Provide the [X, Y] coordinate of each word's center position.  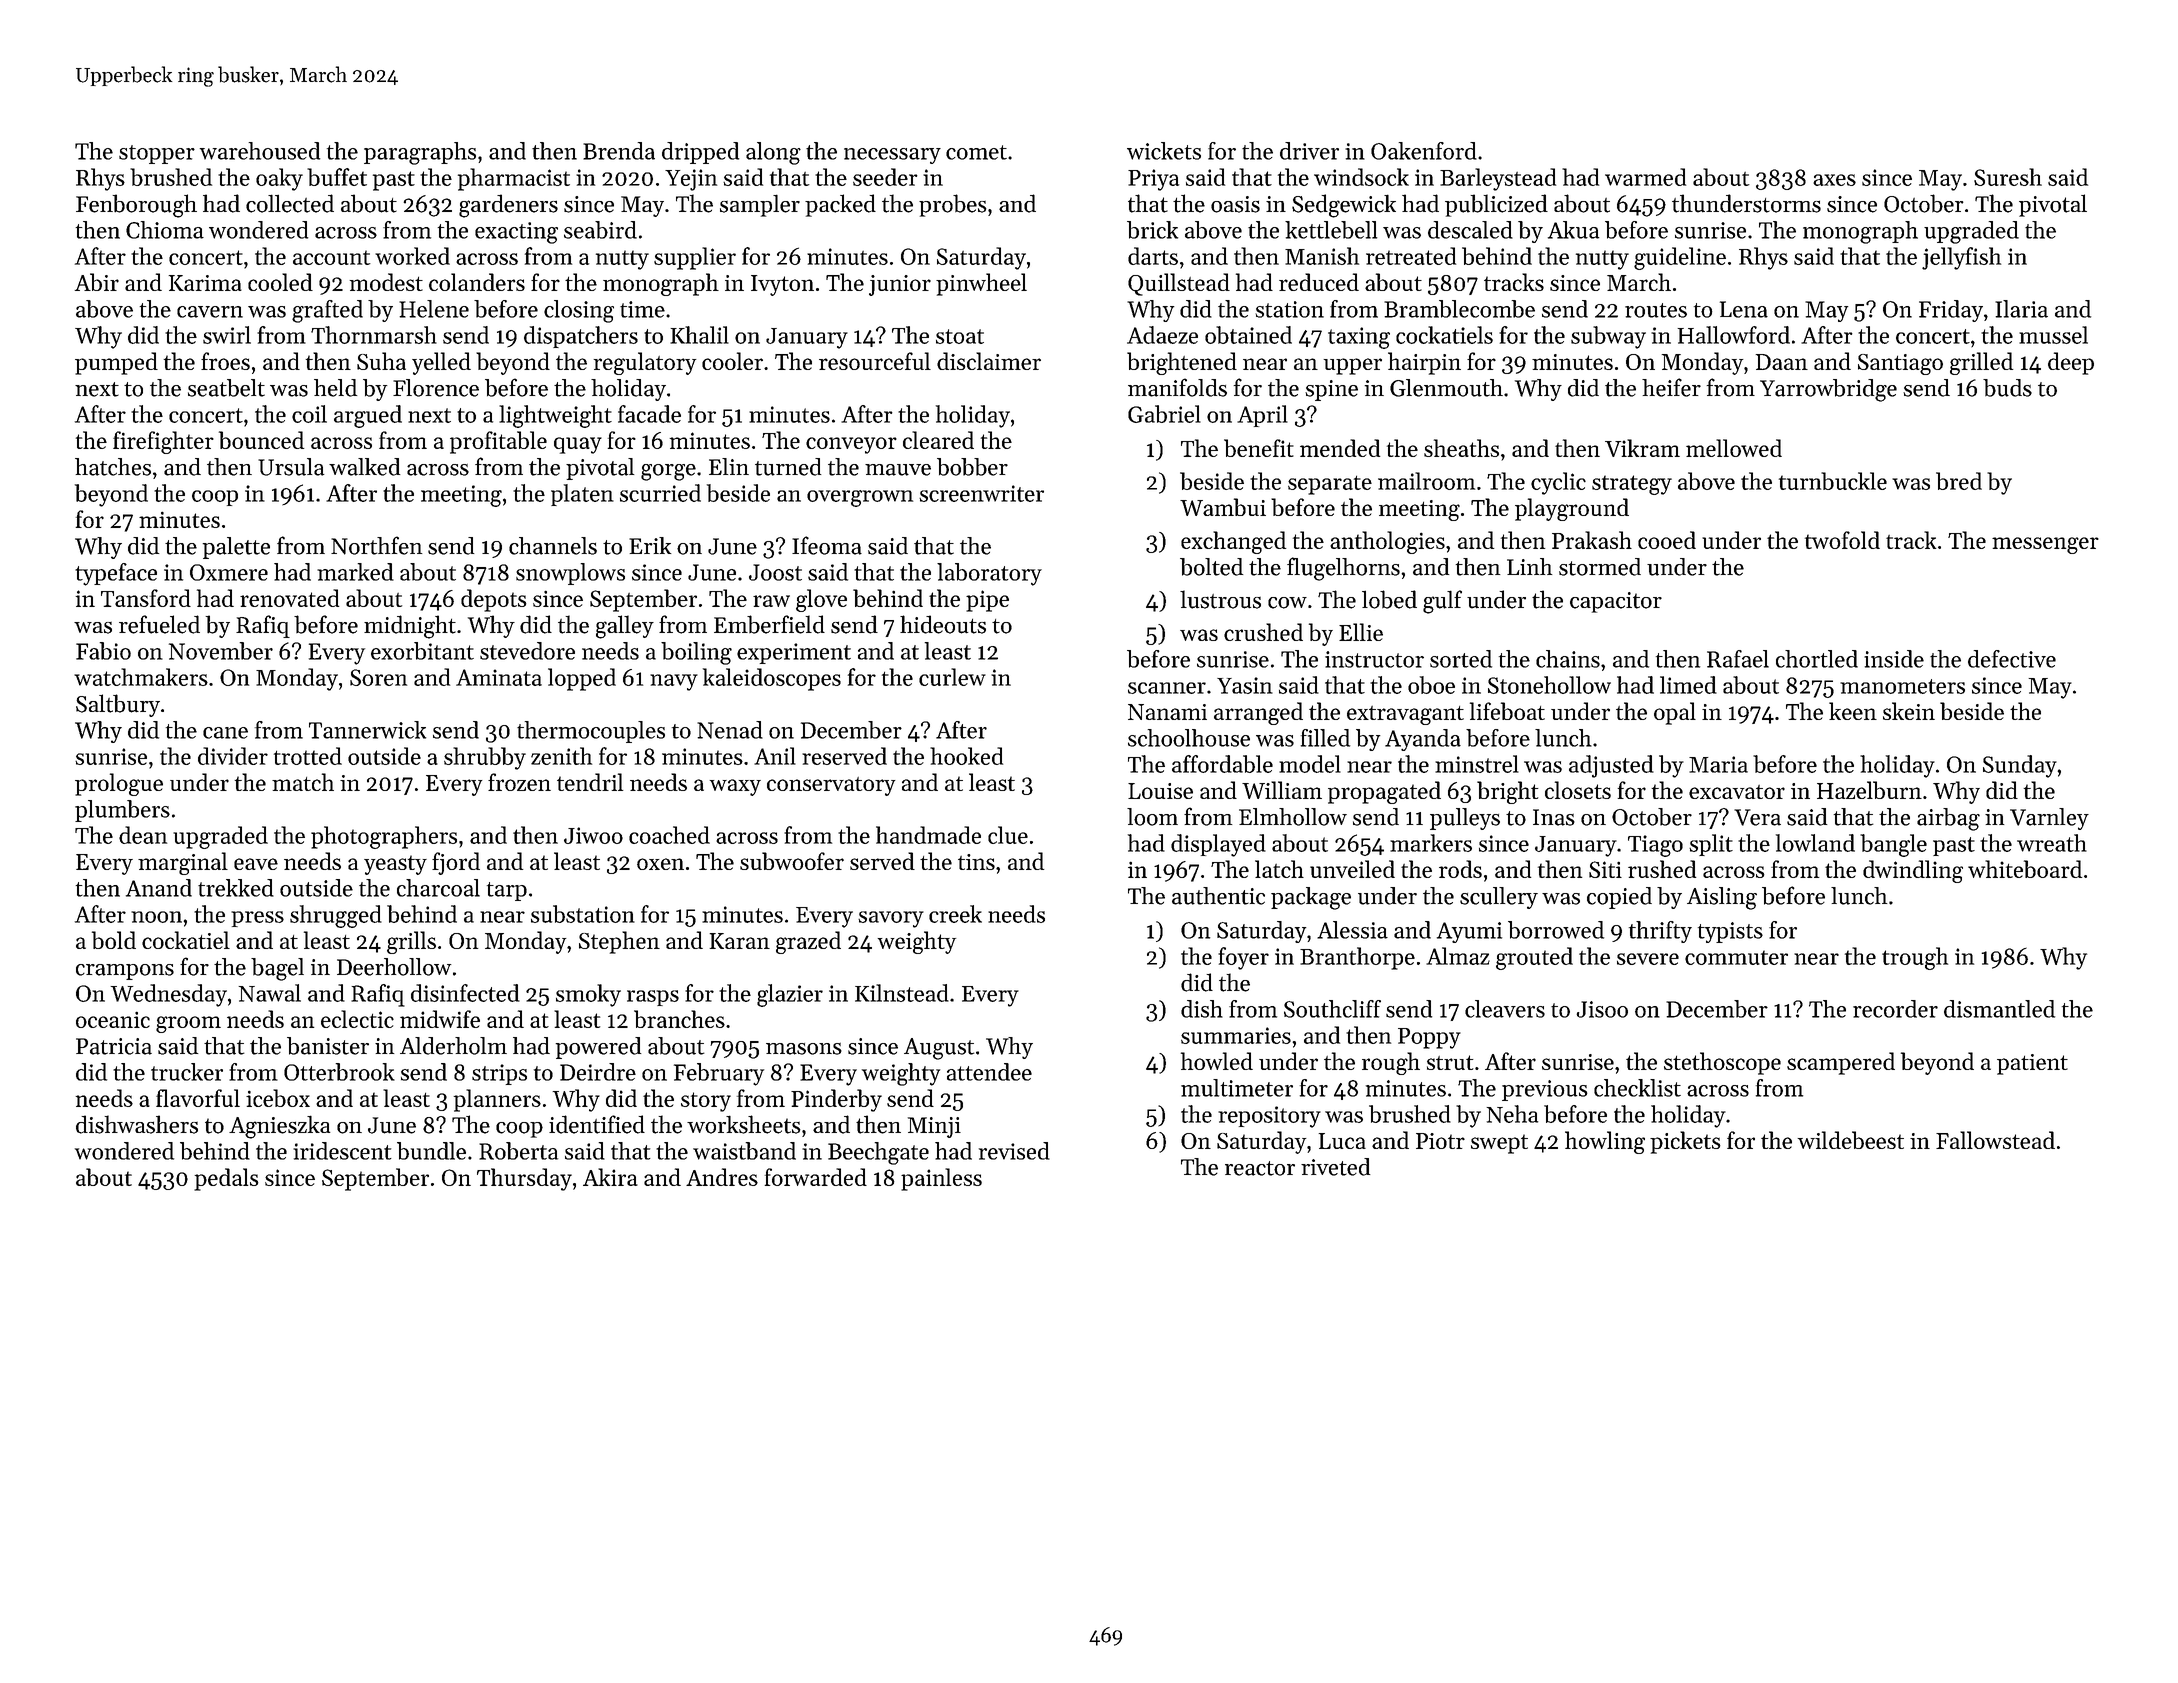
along [773, 153]
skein [1909, 711]
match [303, 782]
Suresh [2008, 177]
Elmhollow [1293, 817]
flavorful [198, 1098]
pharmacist [514, 179]
